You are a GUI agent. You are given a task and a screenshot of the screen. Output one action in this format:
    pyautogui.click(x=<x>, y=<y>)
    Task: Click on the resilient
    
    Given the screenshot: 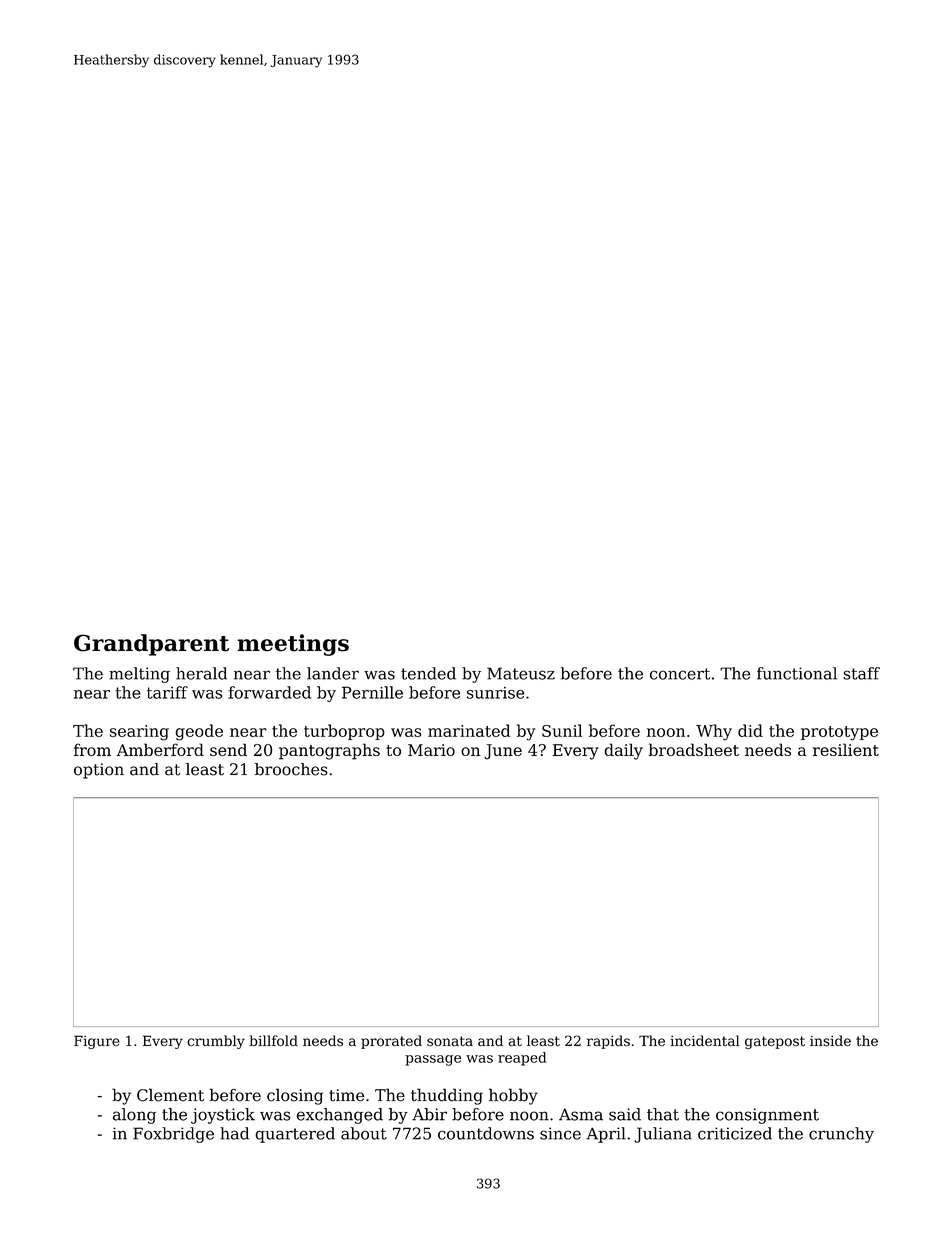 What is the action you would take?
    pyautogui.click(x=846, y=749)
